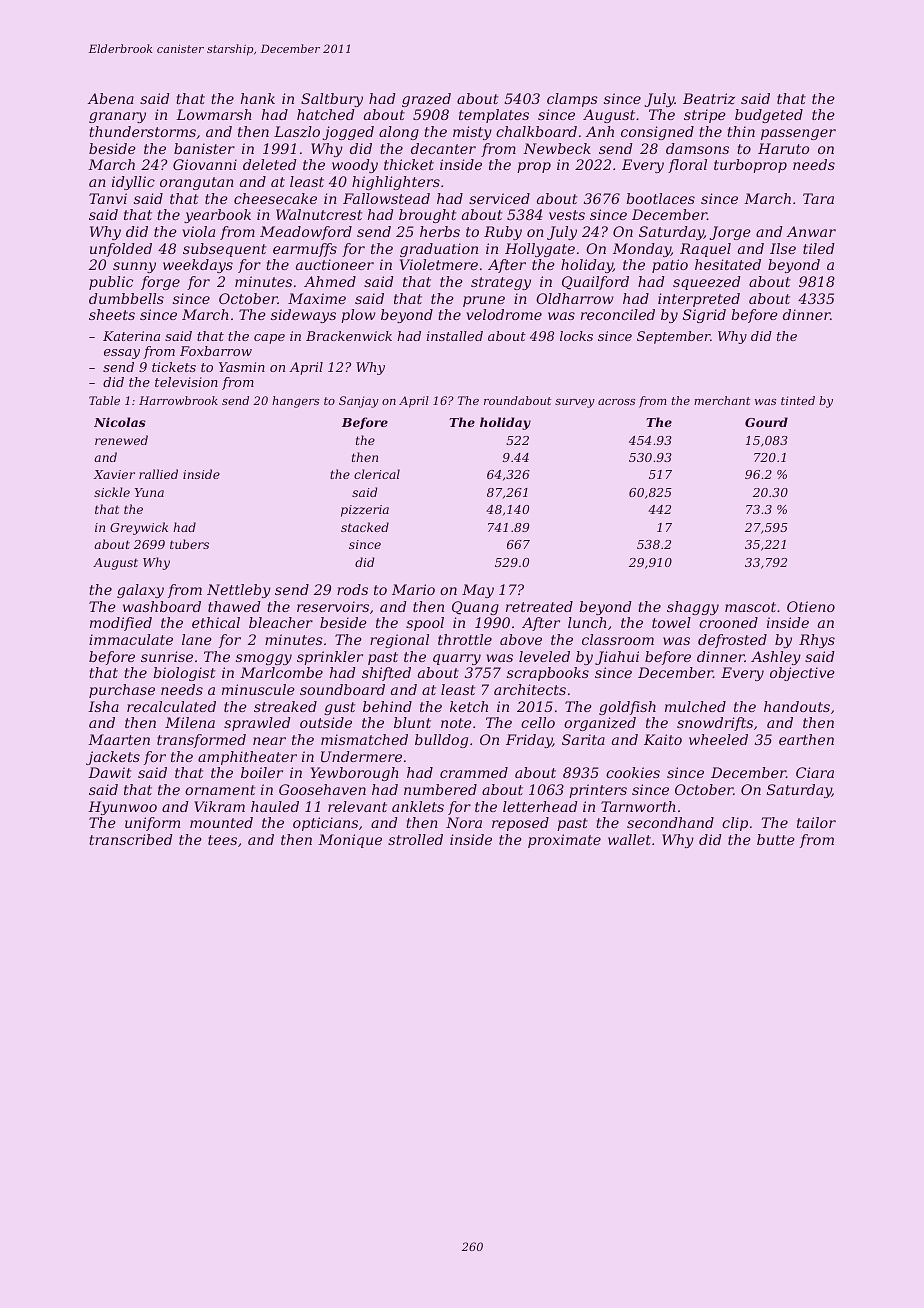 The width and height of the image is (924, 1308). Describe the element at coordinates (111, 98) in the image. I see `Abena` at that location.
